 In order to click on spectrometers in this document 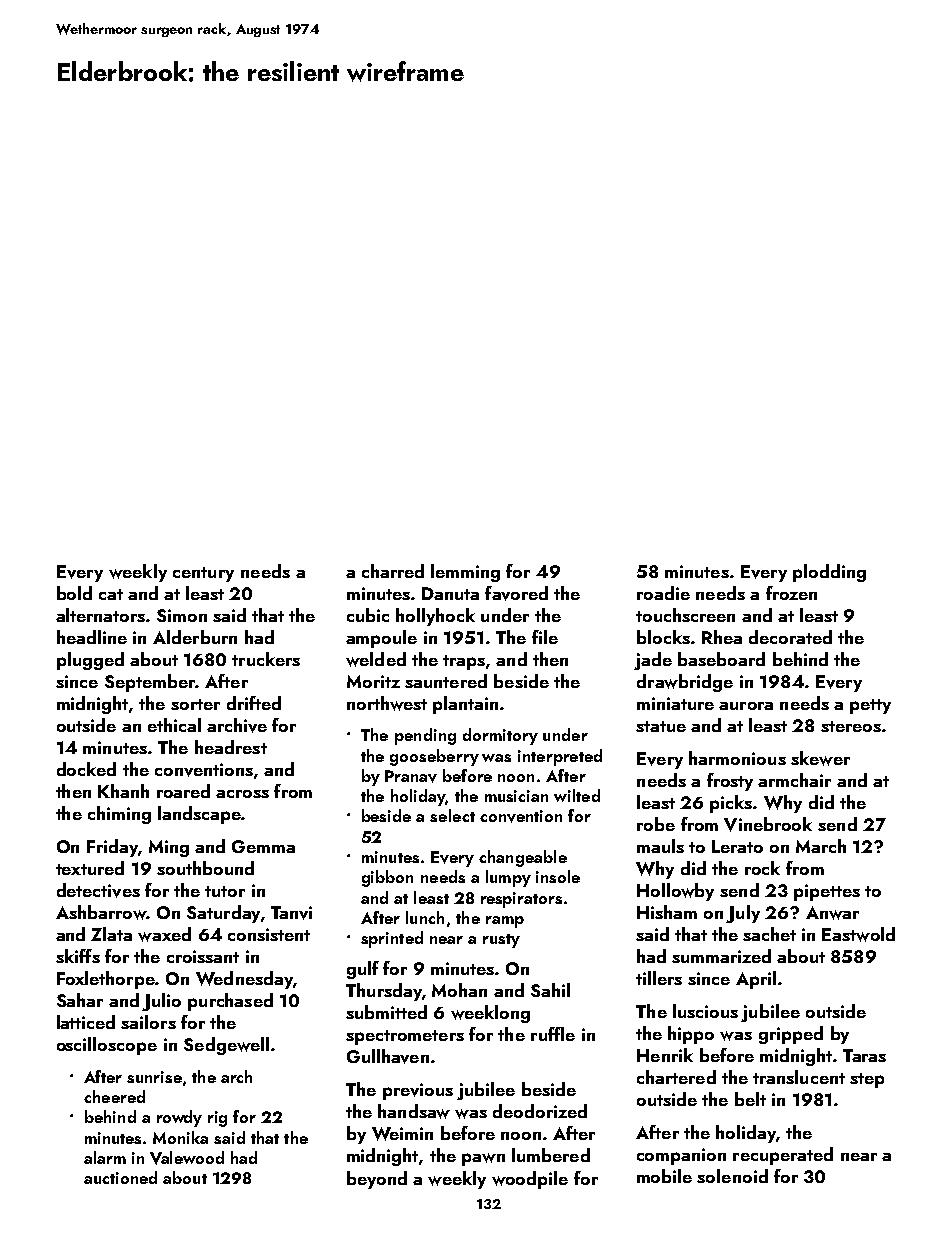, I will do `click(405, 1037)`.
